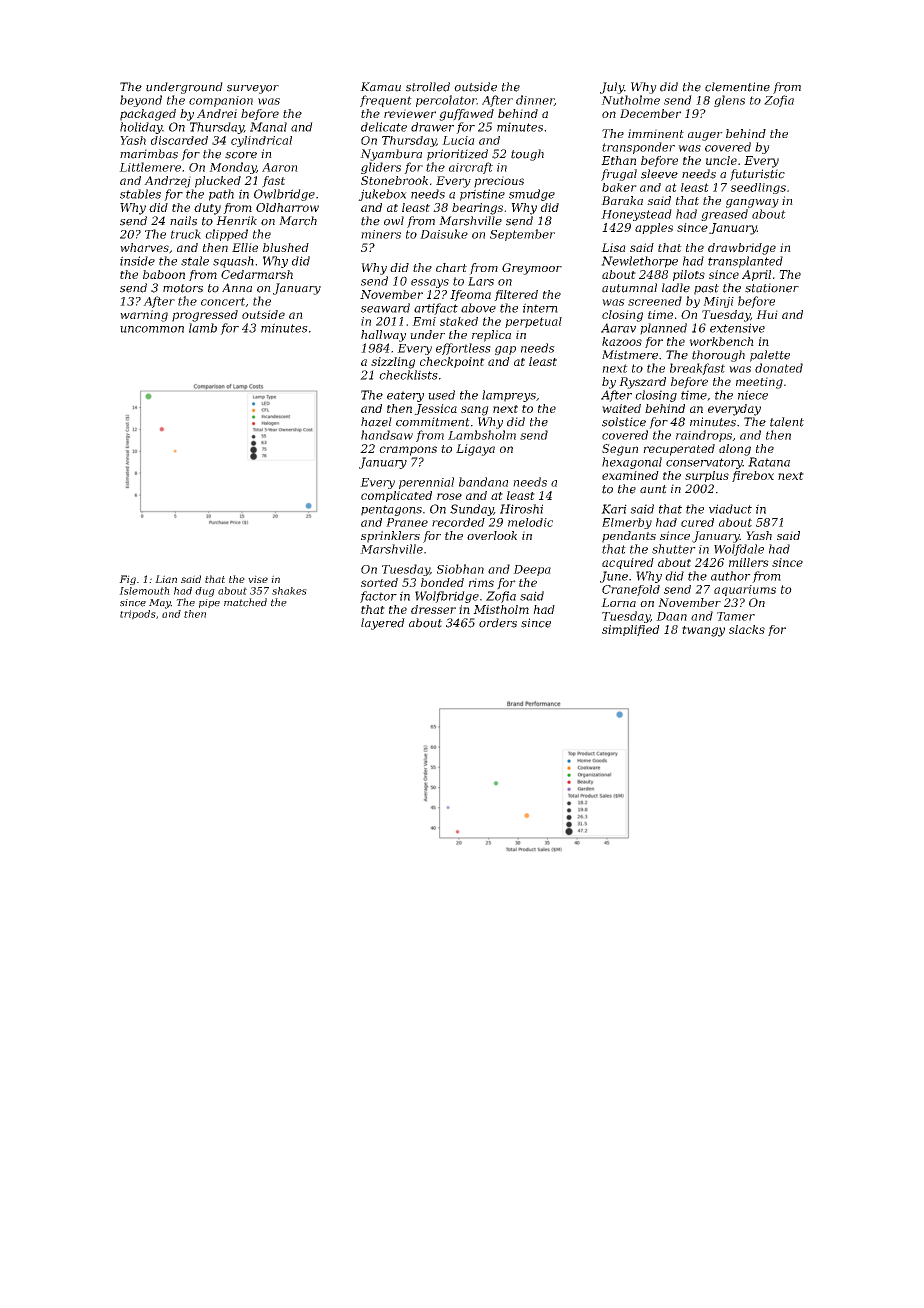  Describe the element at coordinates (152, 329) in the document. I see `uncommon` at that location.
